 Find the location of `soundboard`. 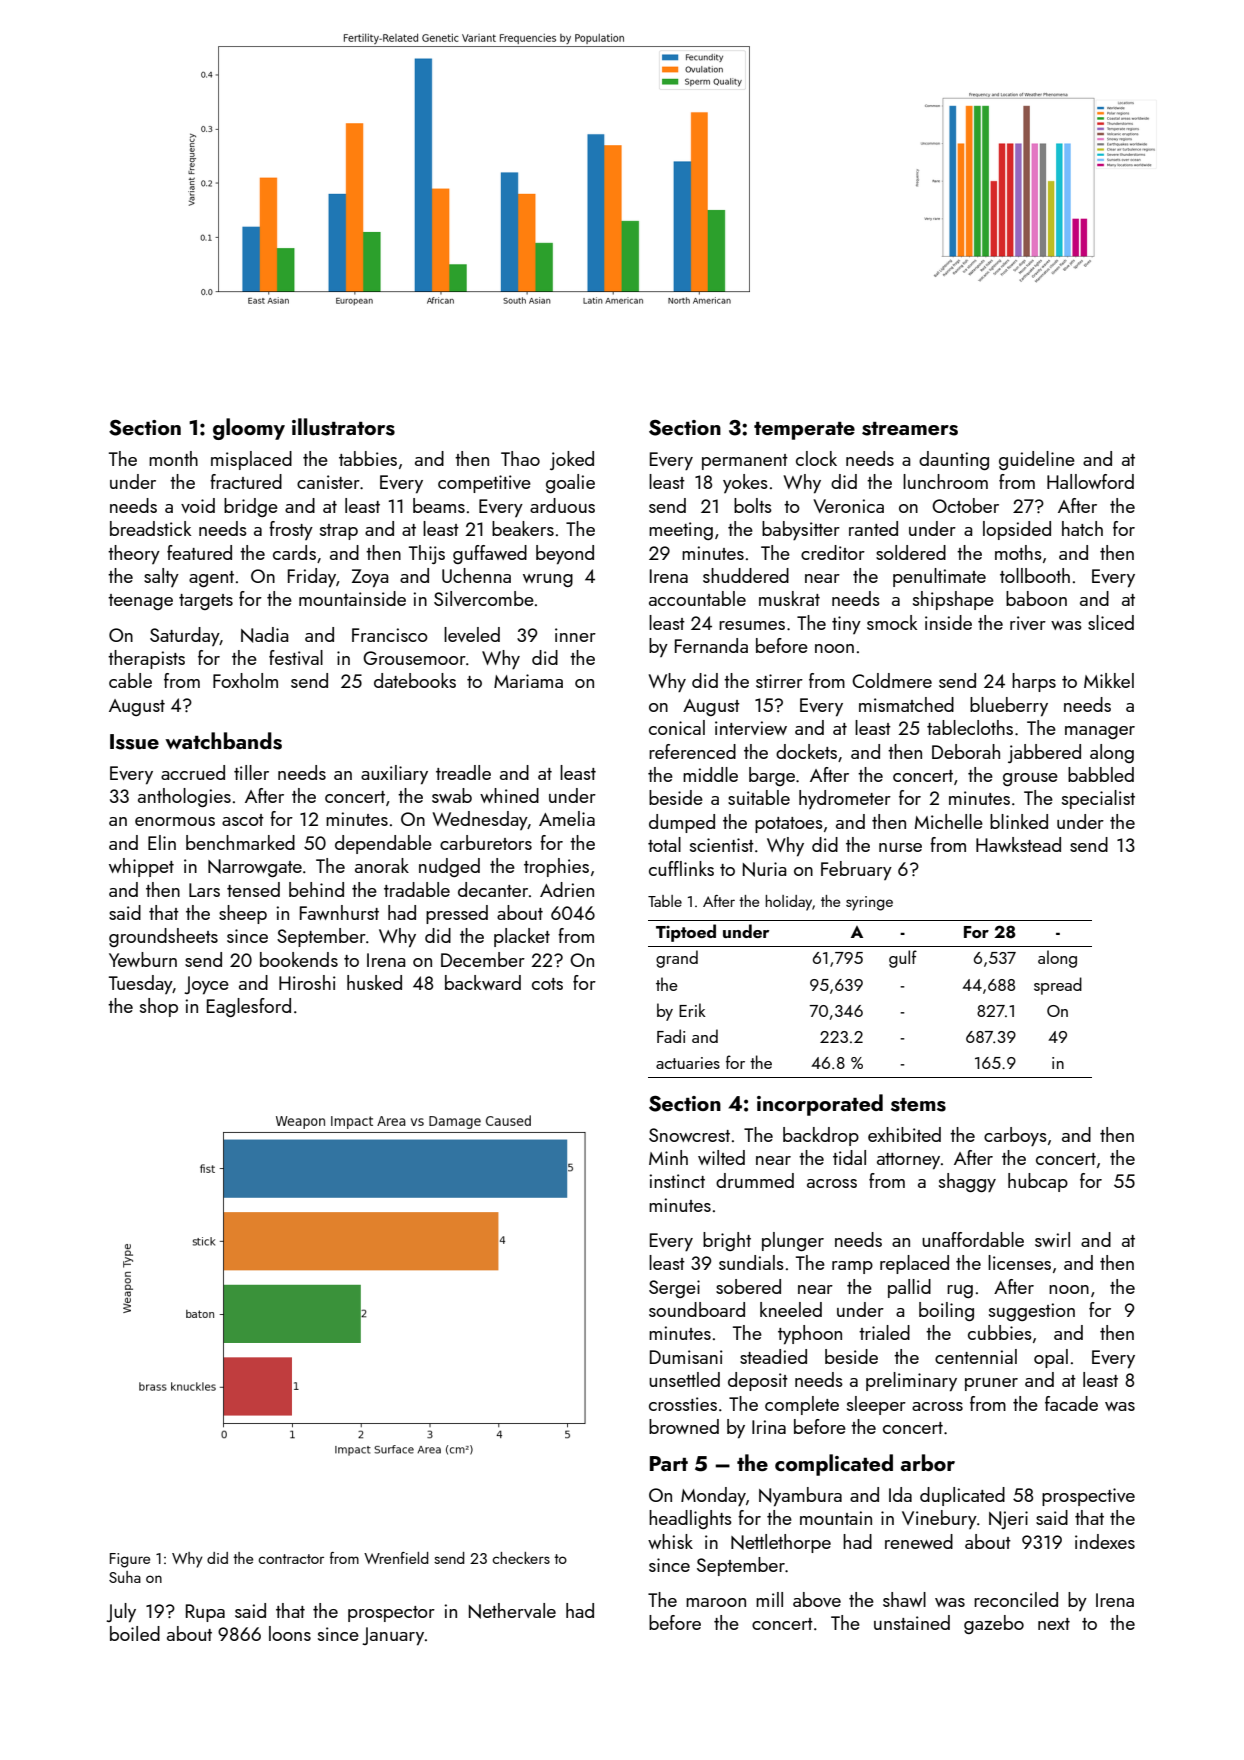

soundboard is located at coordinates (697, 1309).
